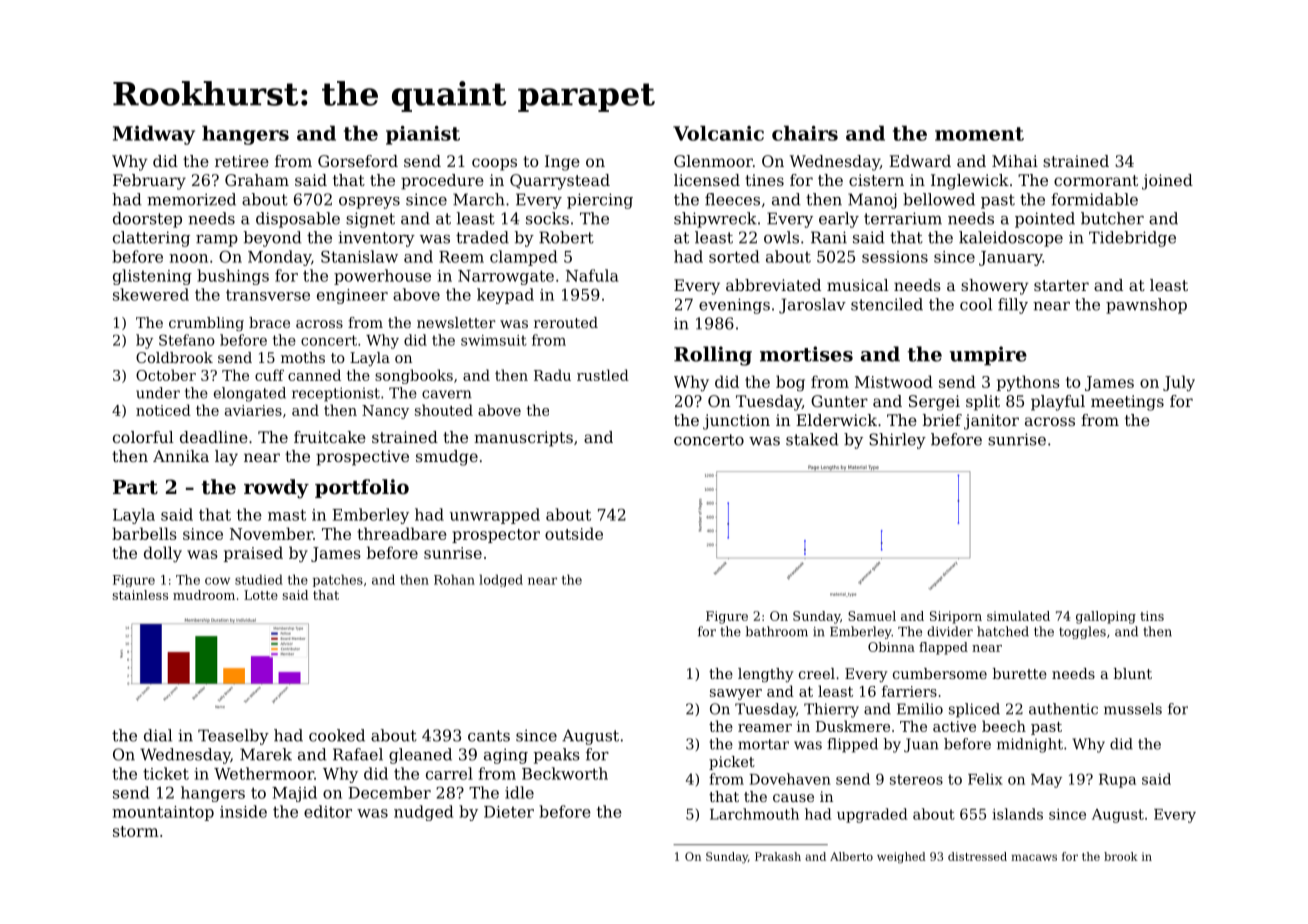 The image size is (1308, 924). What do you see at coordinates (790, 383) in the screenshot?
I see `bog` at bounding box center [790, 383].
